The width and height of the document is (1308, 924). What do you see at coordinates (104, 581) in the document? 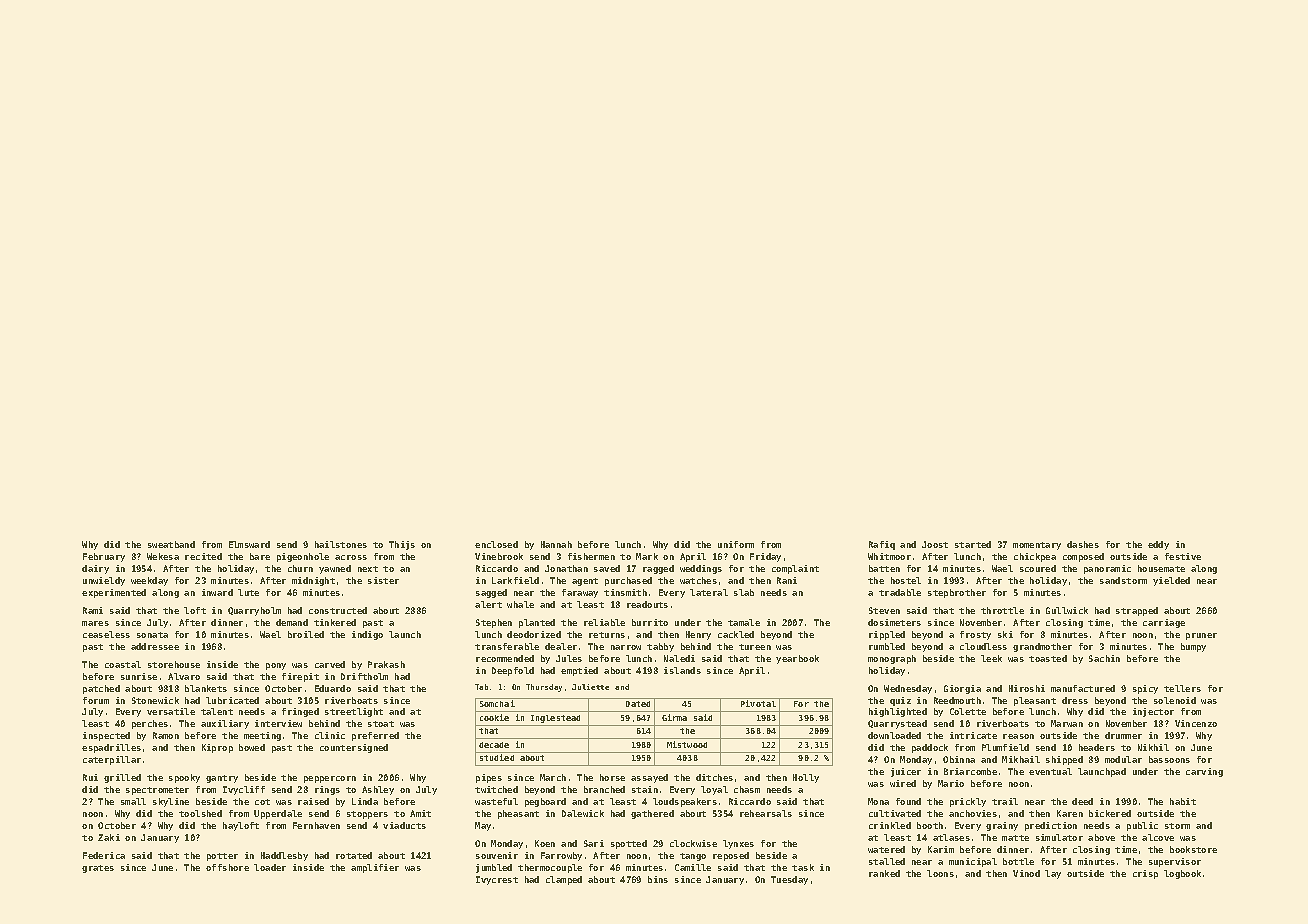
I see `unwieldy` at bounding box center [104, 581].
